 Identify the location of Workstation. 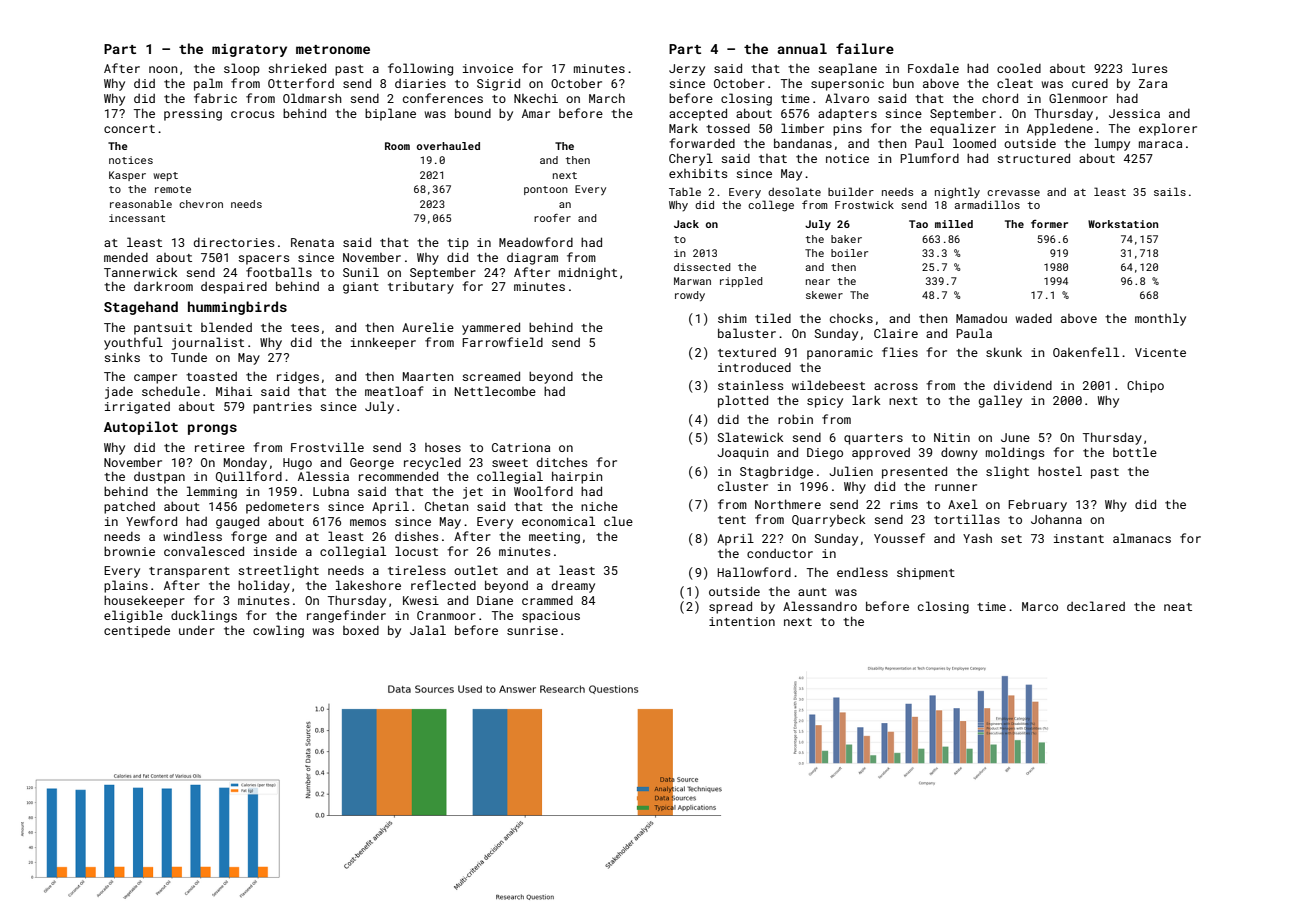
(1123, 224).
